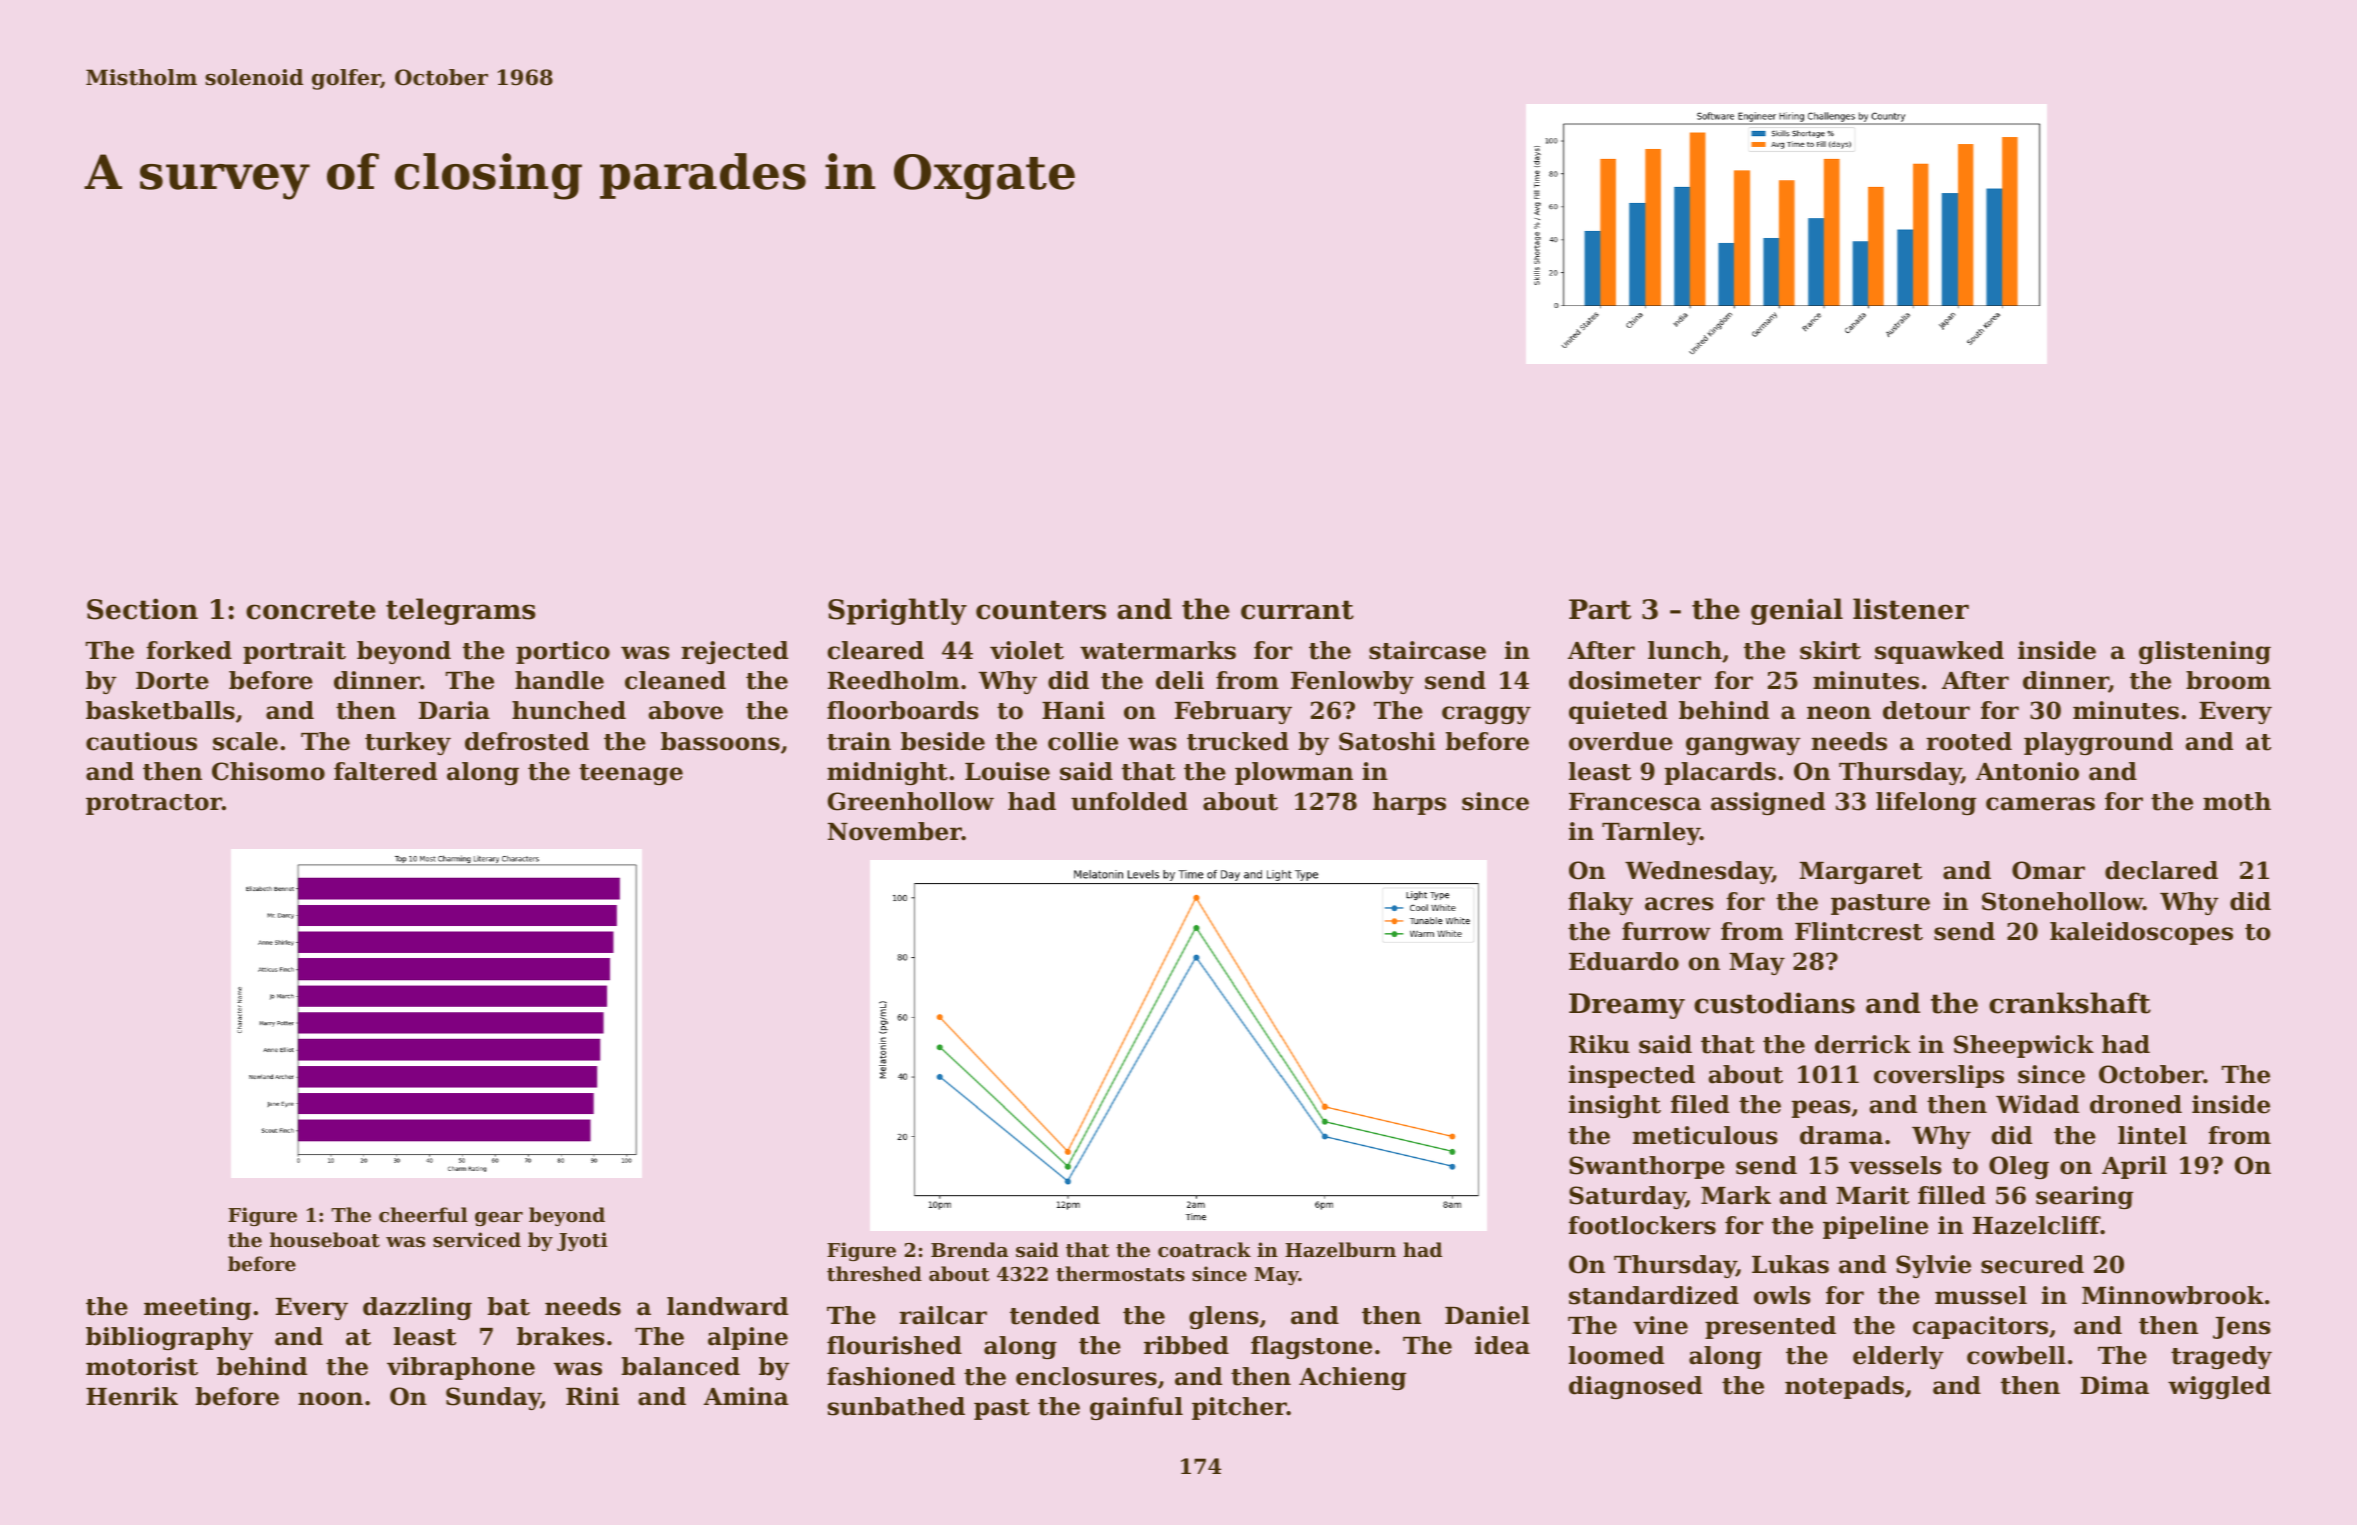  Describe the element at coordinates (969, 1249) in the page. I see `Brenda` at that location.
